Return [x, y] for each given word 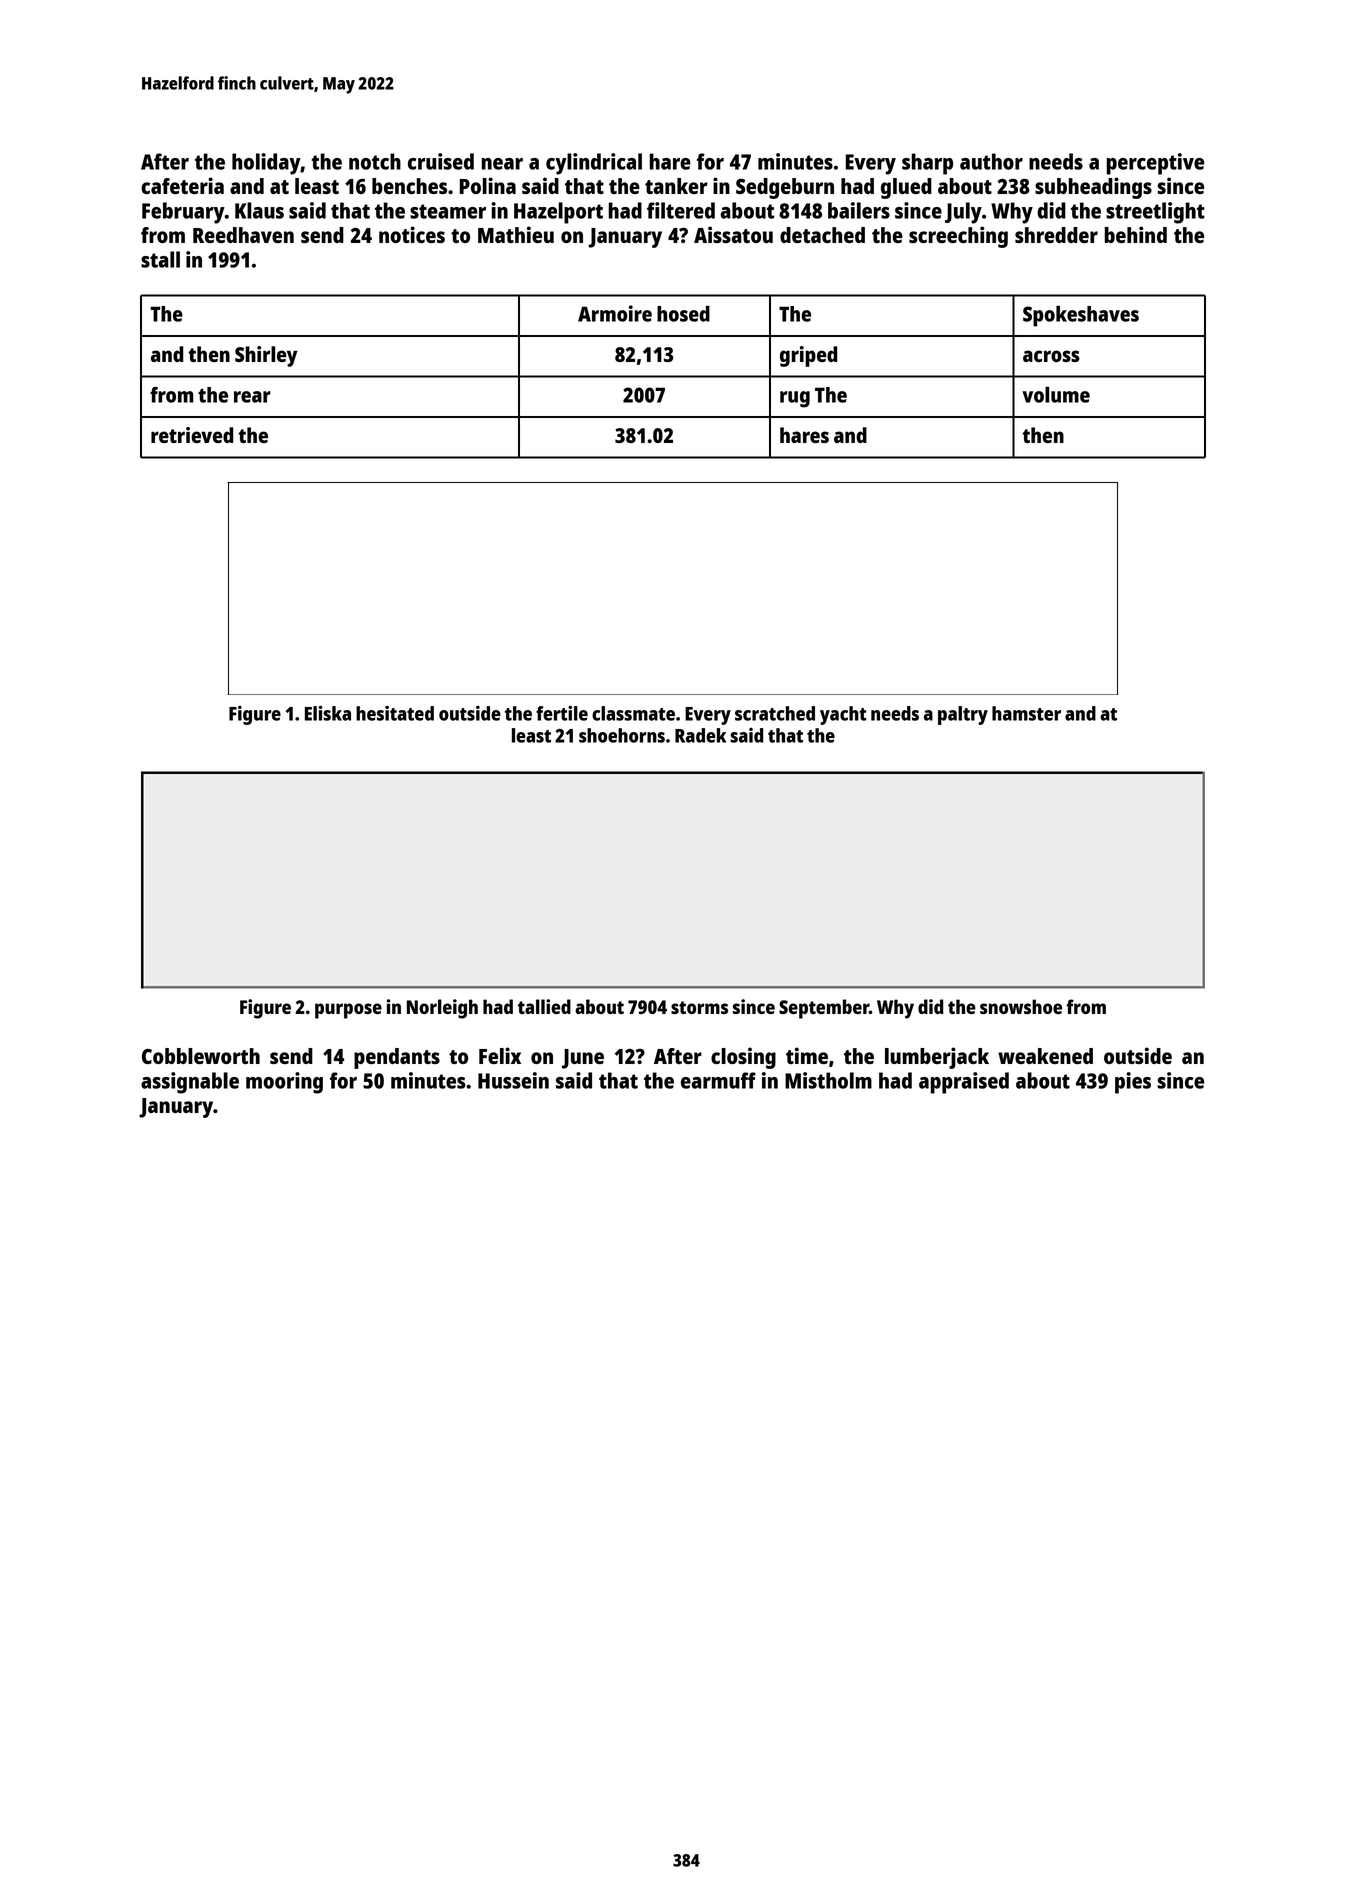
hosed [683, 314]
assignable [190, 1083]
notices [412, 234]
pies [1133, 1083]
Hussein [513, 1080]
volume [1056, 395]
